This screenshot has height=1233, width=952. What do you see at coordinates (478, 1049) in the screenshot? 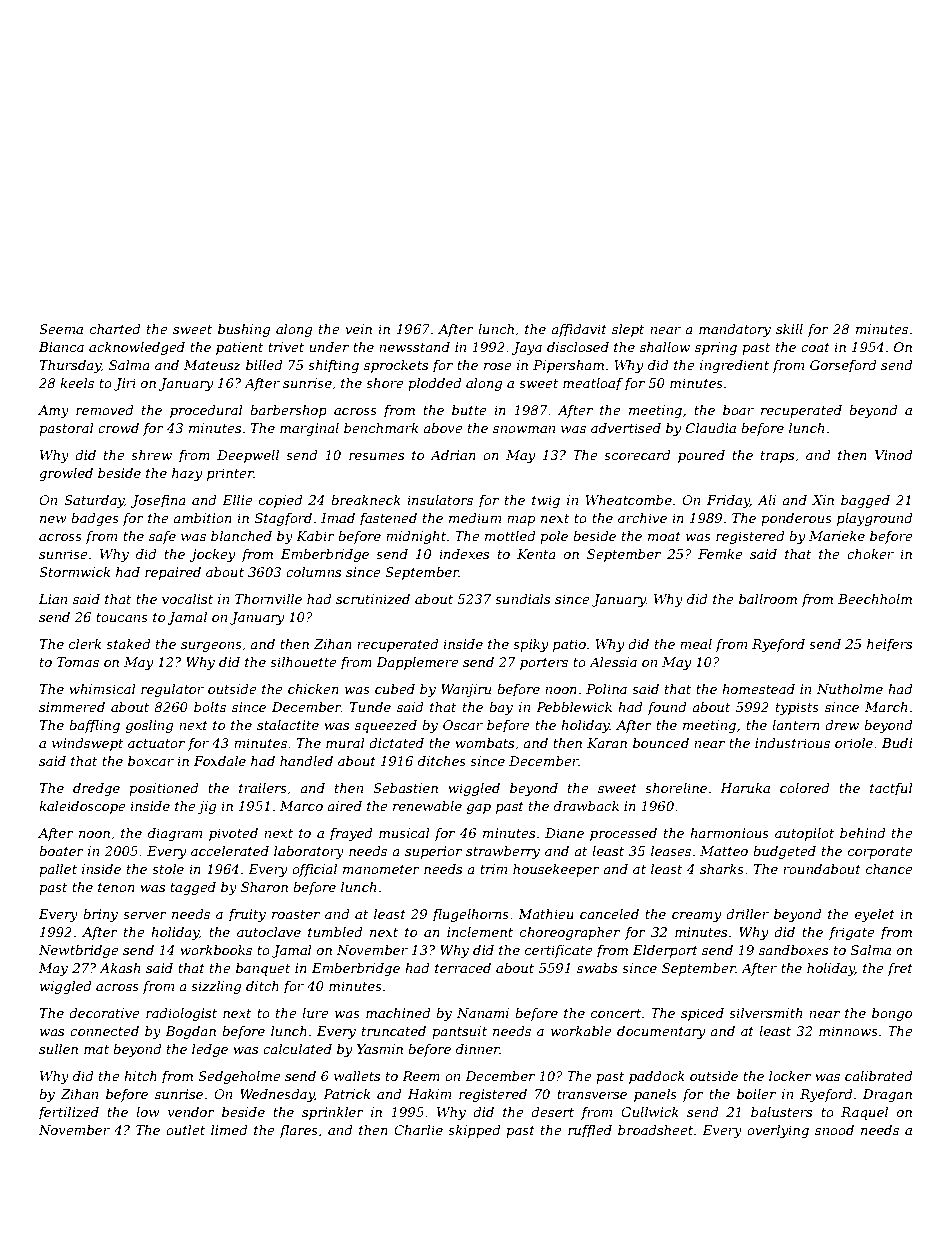
I see `dinner` at bounding box center [478, 1049].
